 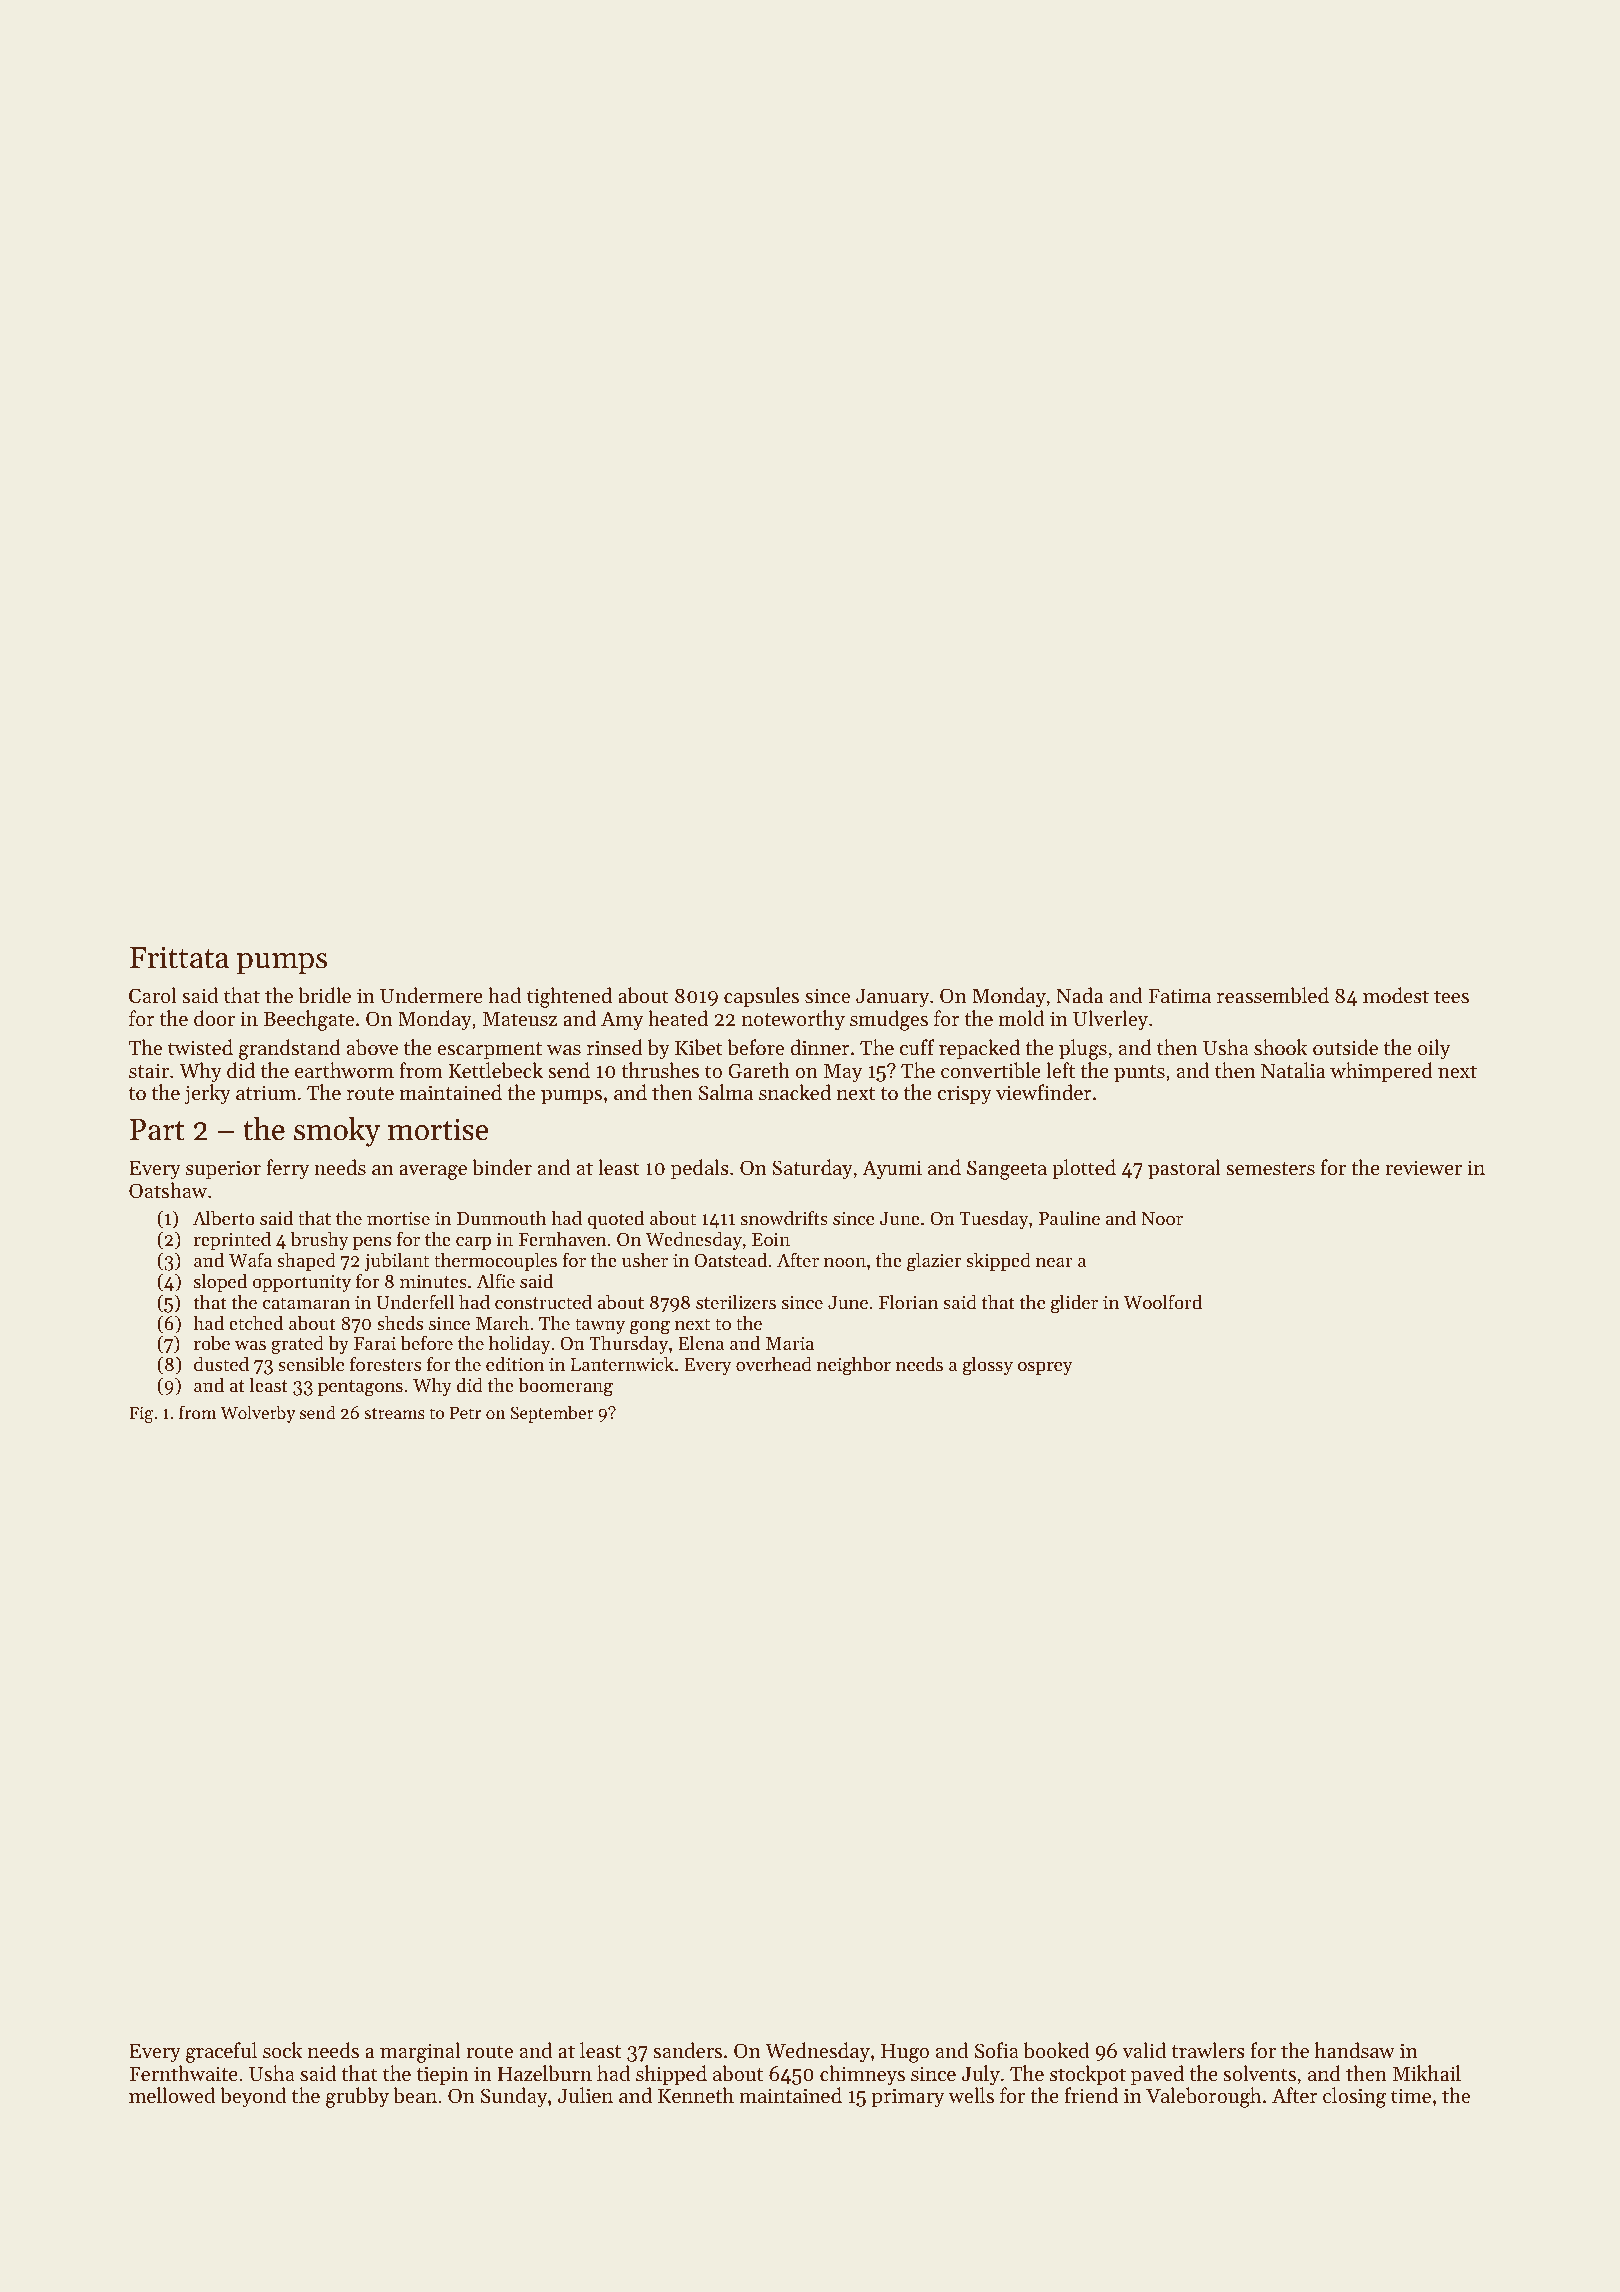 I want to click on graceful, so click(x=221, y=2052).
